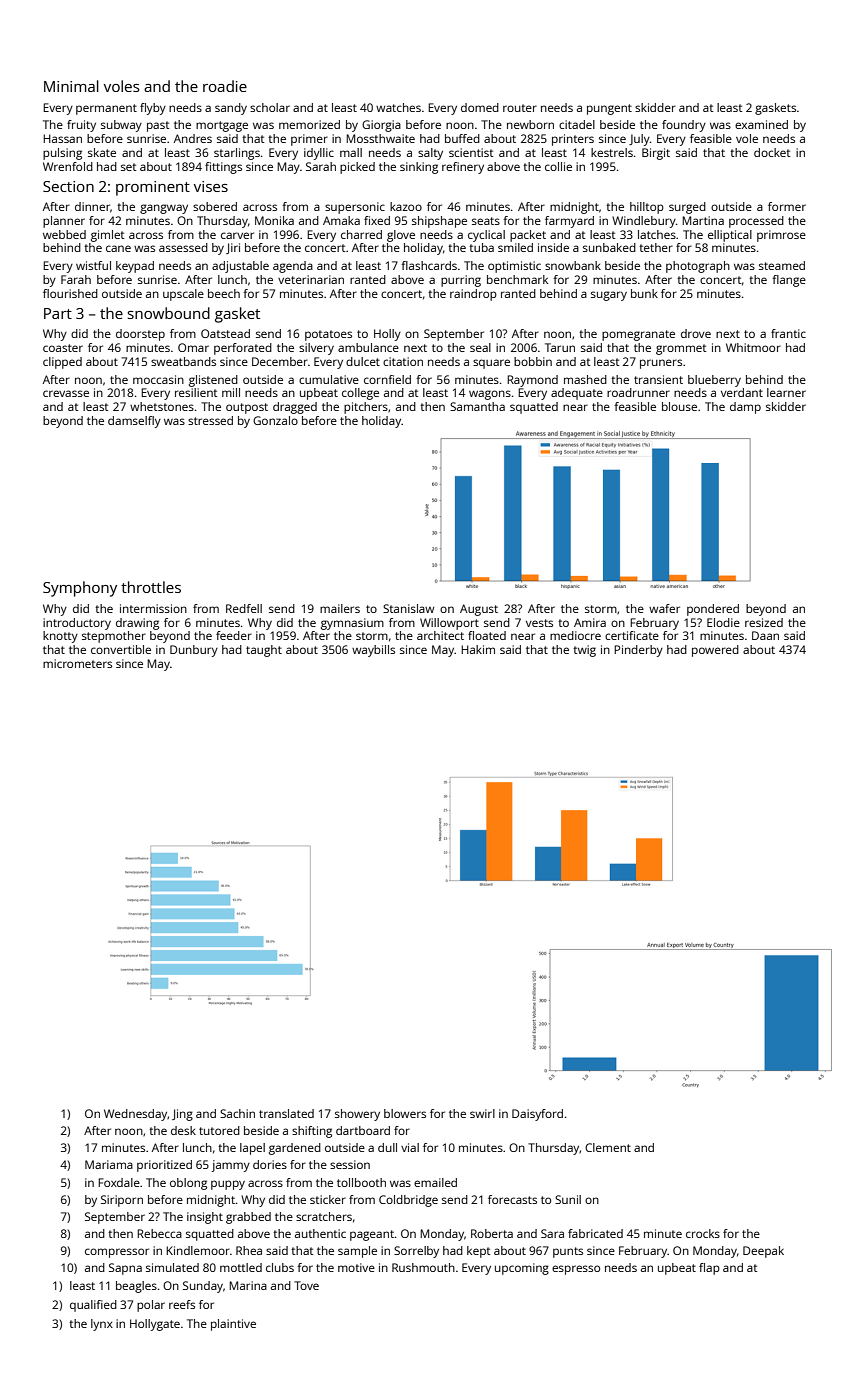 This document has width=849, height=1400. What do you see at coordinates (537, 1115) in the document?
I see `Daisyford` at bounding box center [537, 1115].
